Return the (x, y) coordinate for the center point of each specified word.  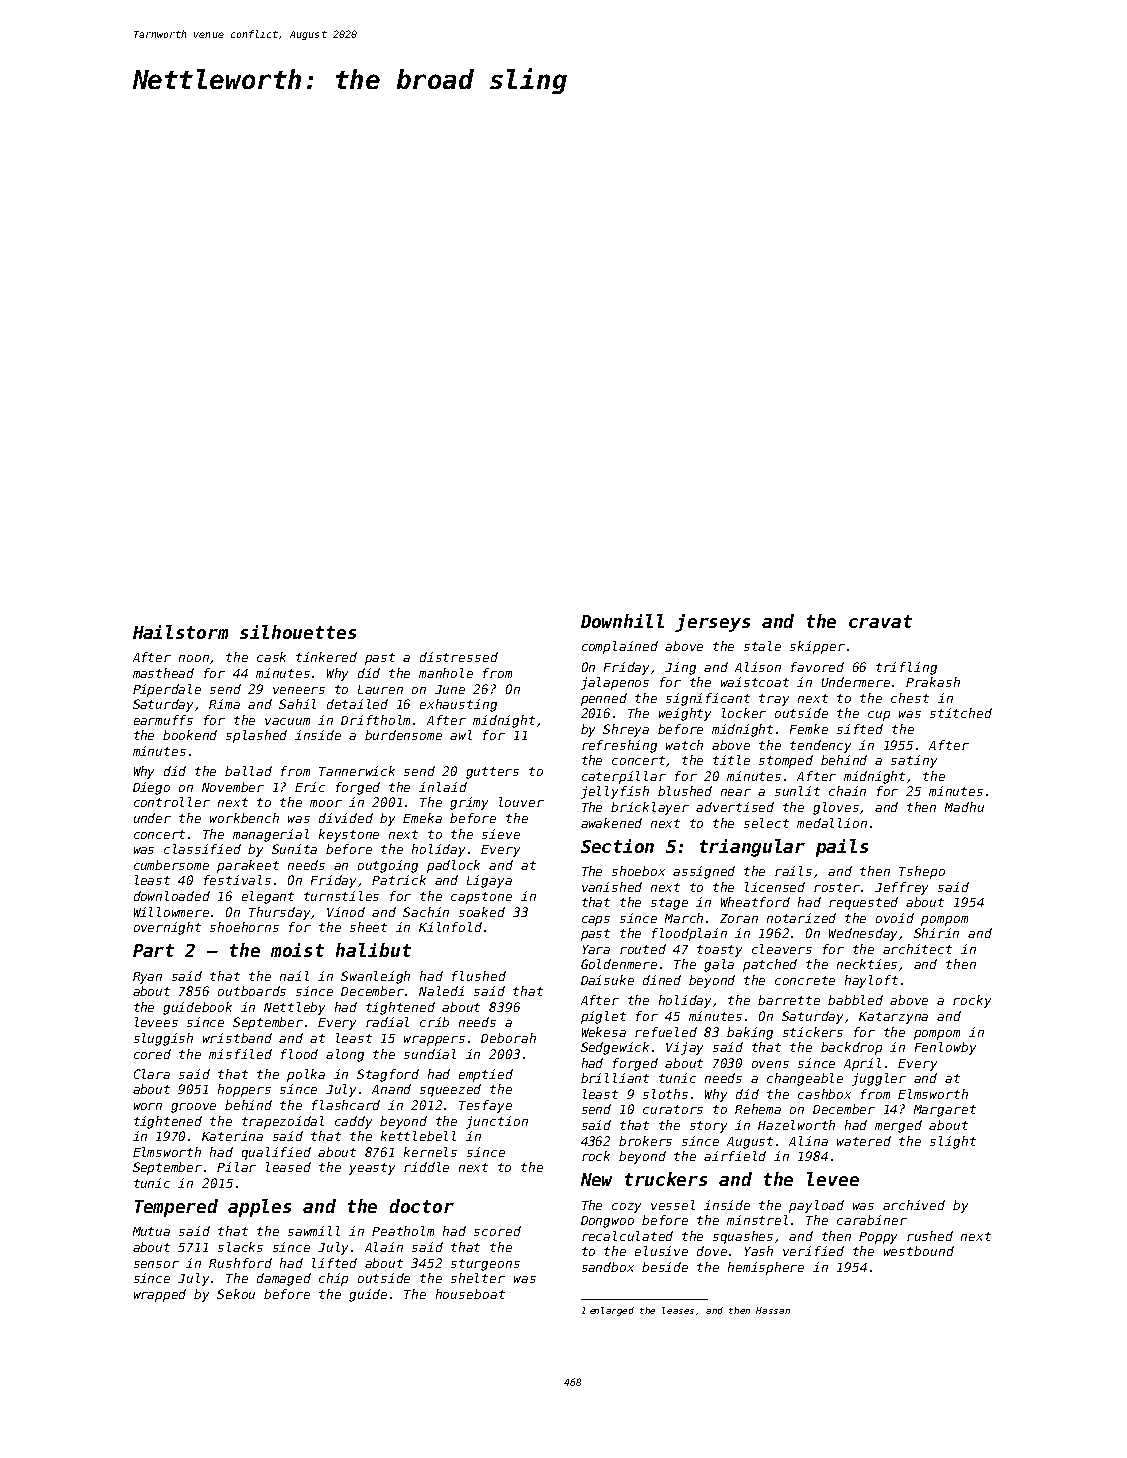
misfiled (240, 1054)
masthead (163, 673)
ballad (248, 771)
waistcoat (755, 682)
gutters (492, 773)
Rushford (240, 1263)
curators (673, 1109)
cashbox (824, 1094)
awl (461, 735)
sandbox (608, 1267)
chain (847, 791)
